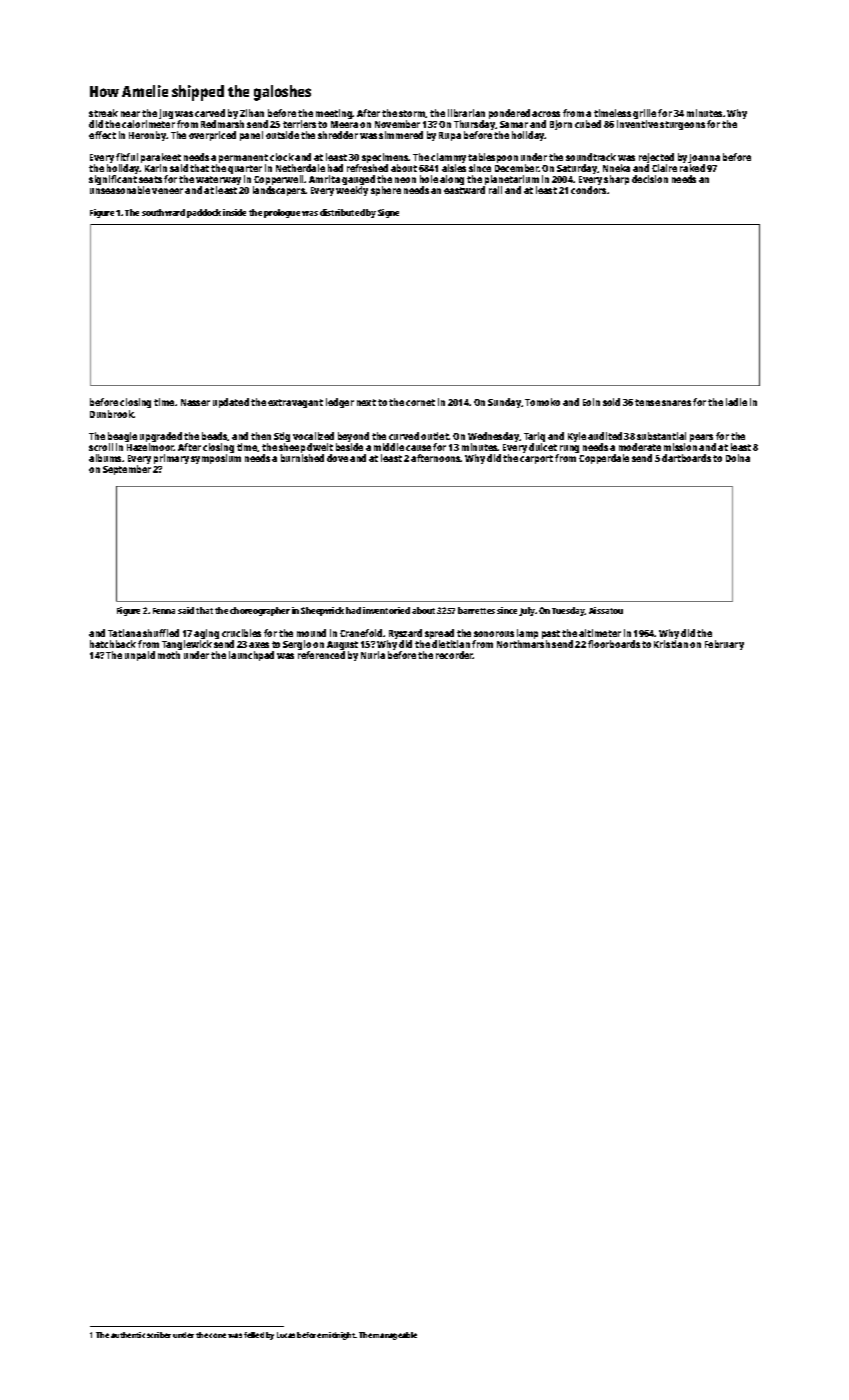 The image size is (849, 1400). What do you see at coordinates (676, 403) in the image?
I see `snares` at bounding box center [676, 403].
